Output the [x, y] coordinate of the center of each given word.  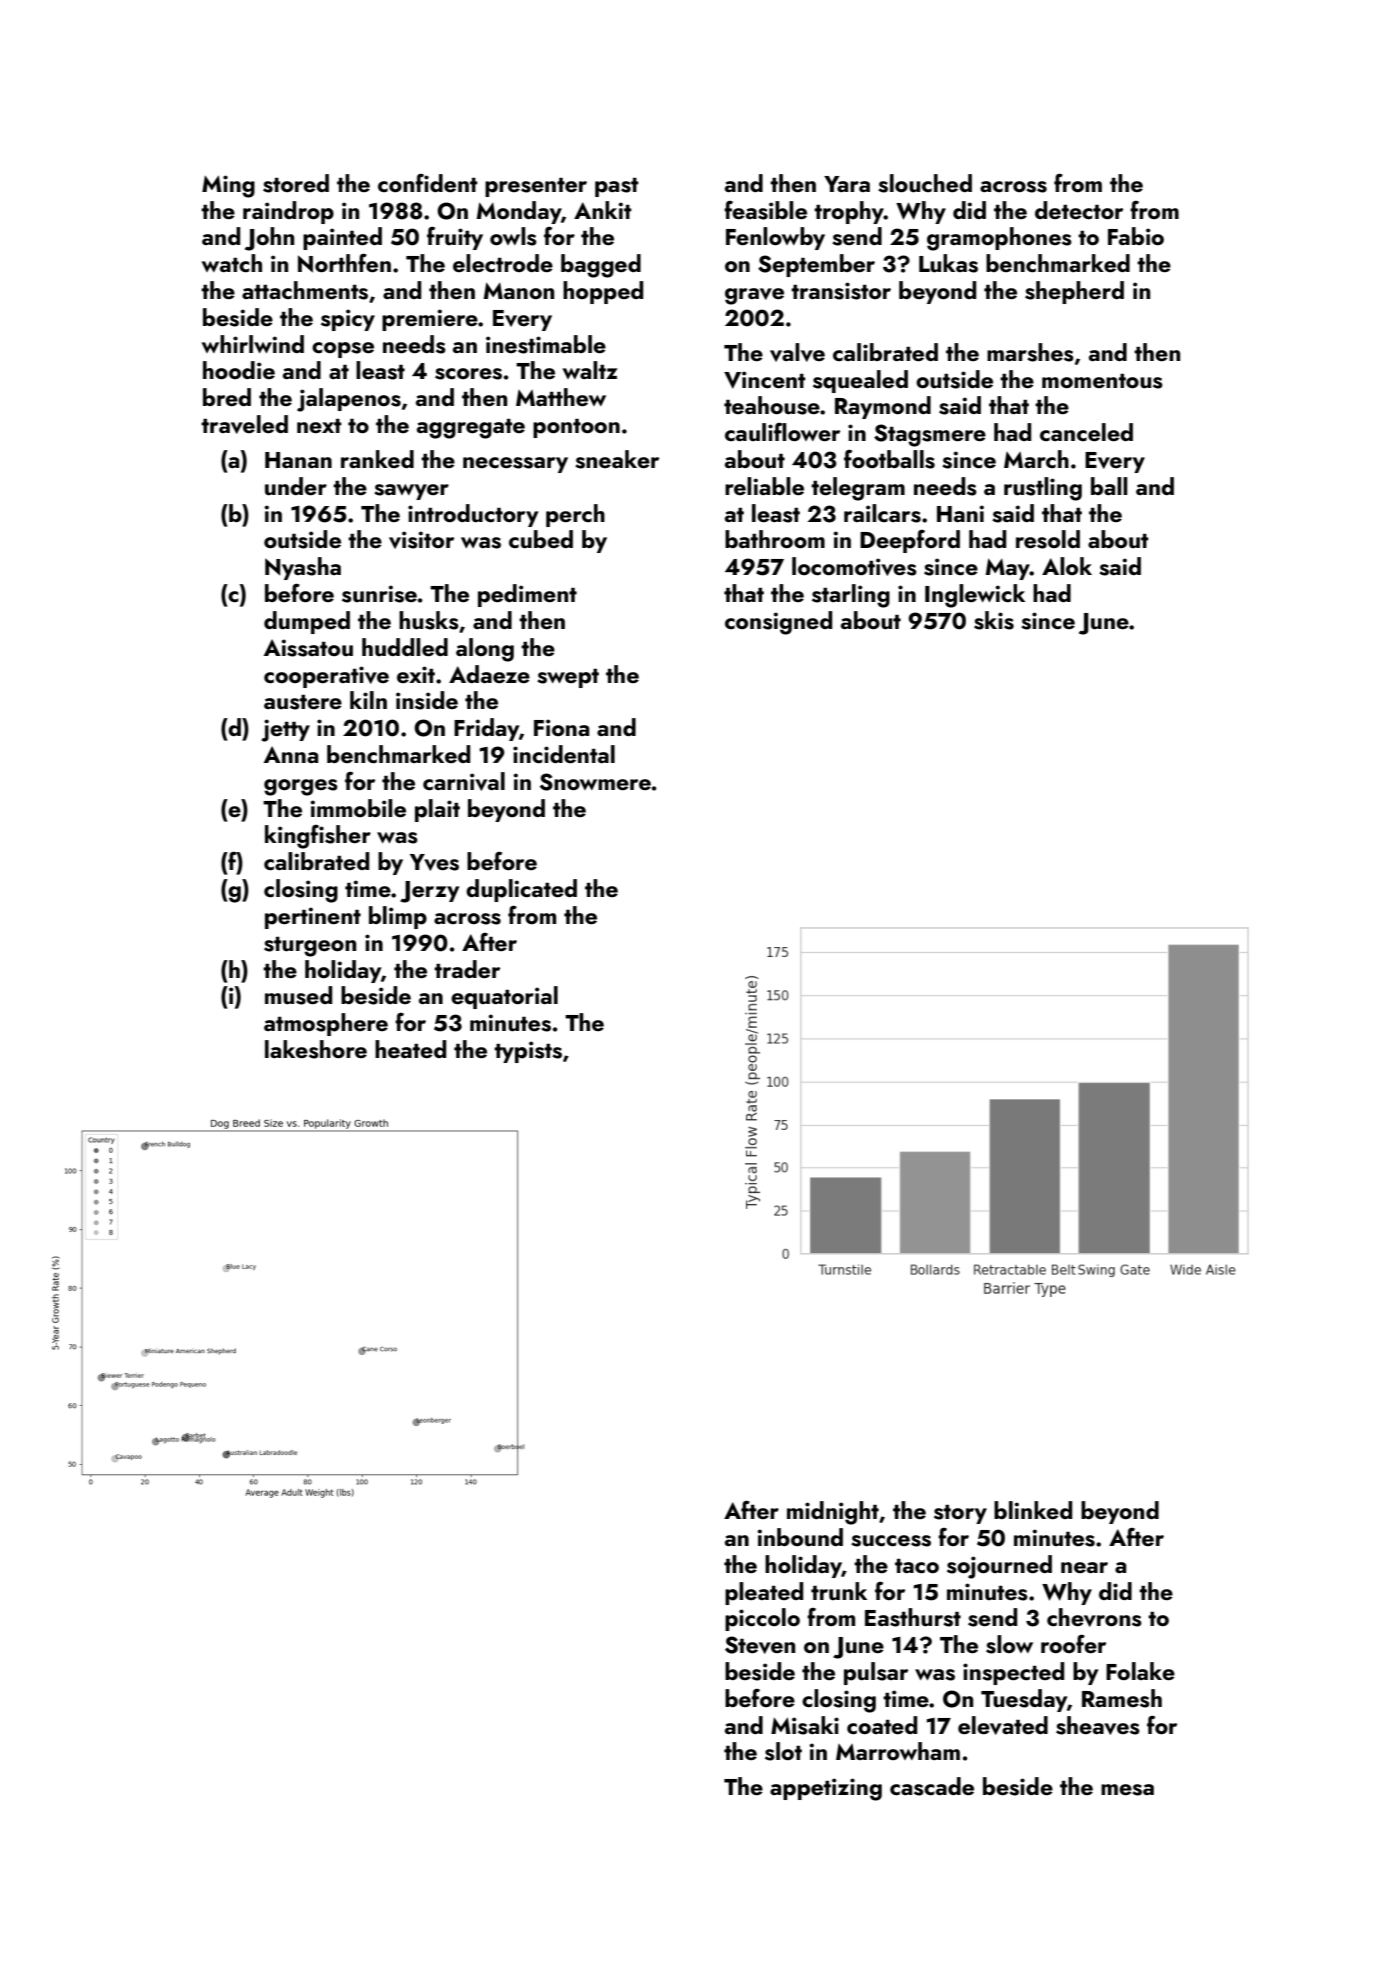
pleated [764, 1593]
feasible [765, 210]
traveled [244, 424]
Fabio [1136, 236]
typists [528, 1052]
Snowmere [595, 782]
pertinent [313, 918]
